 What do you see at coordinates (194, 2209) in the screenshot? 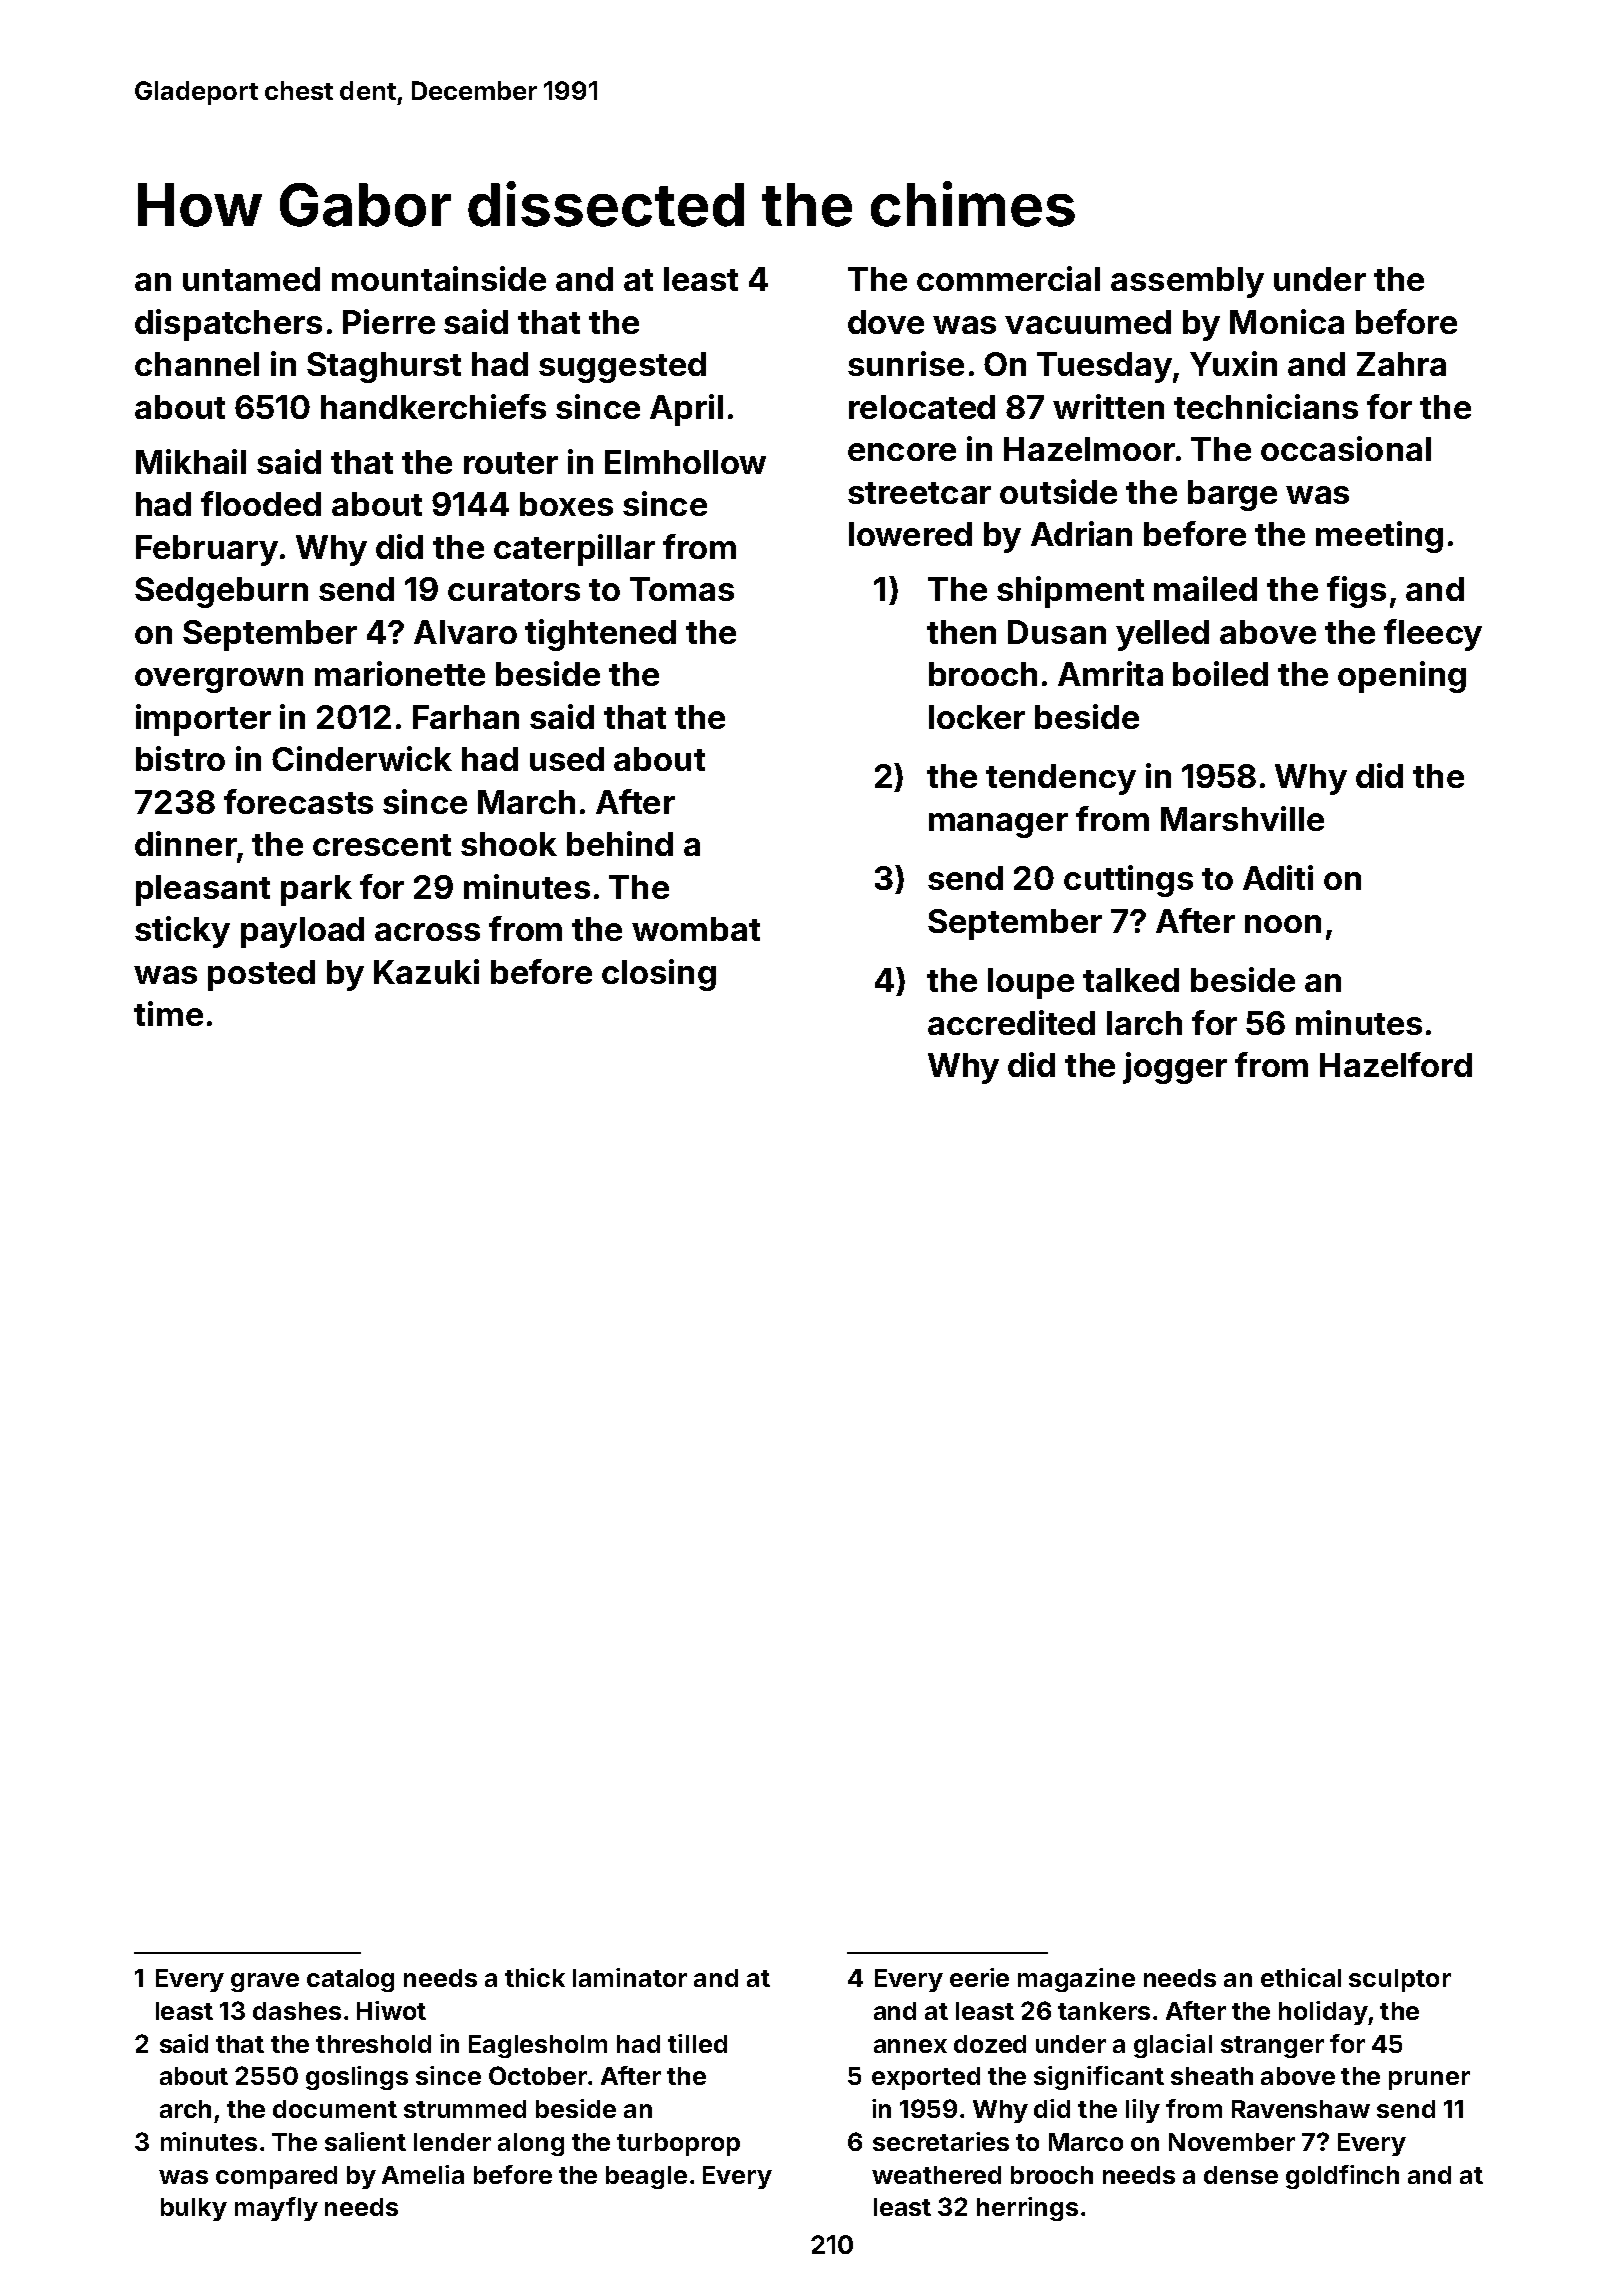
I see `bulky` at bounding box center [194, 2209].
